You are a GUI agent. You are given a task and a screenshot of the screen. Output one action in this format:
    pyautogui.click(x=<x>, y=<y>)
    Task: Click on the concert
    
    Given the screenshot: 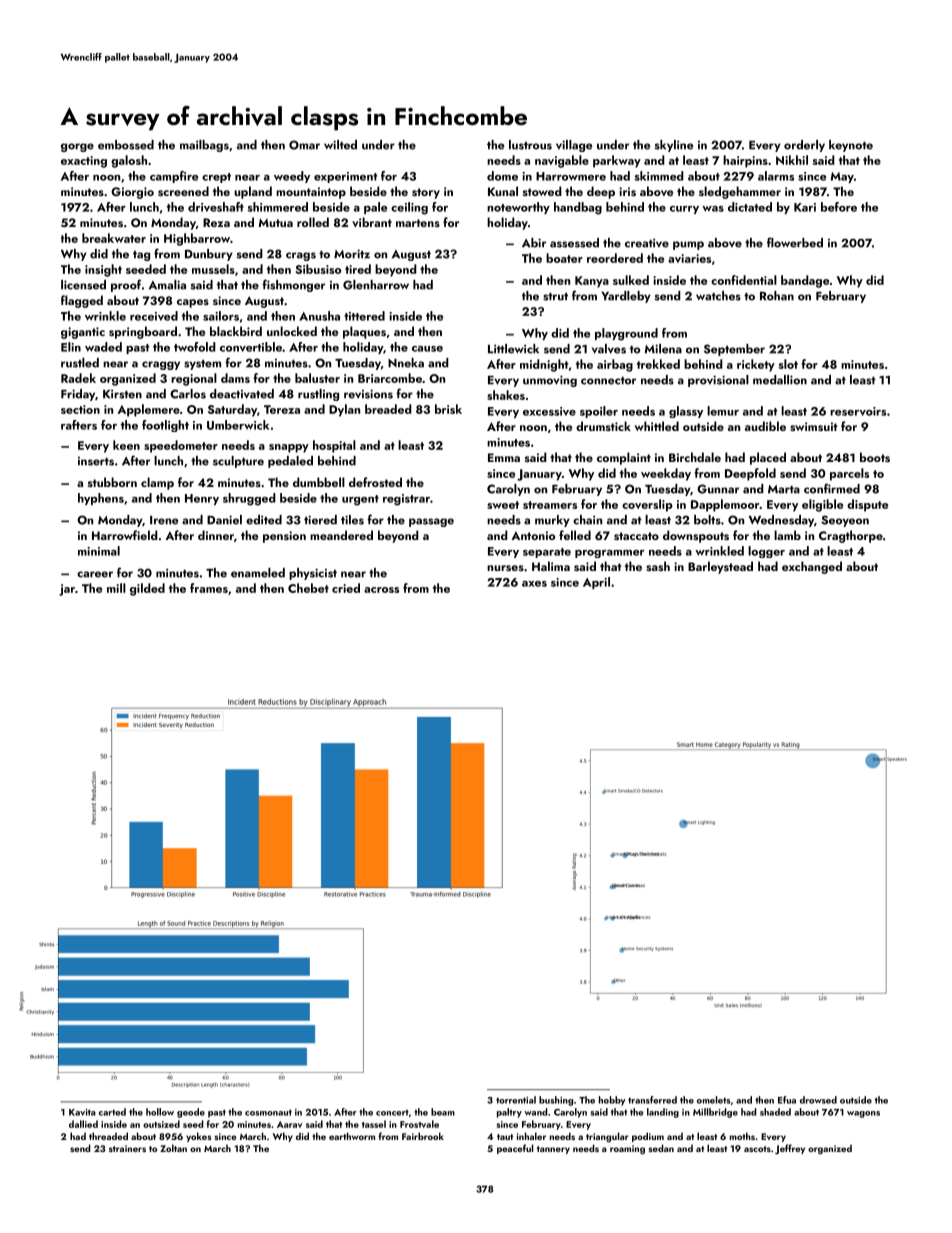 What is the action you would take?
    pyautogui.click(x=392, y=1113)
